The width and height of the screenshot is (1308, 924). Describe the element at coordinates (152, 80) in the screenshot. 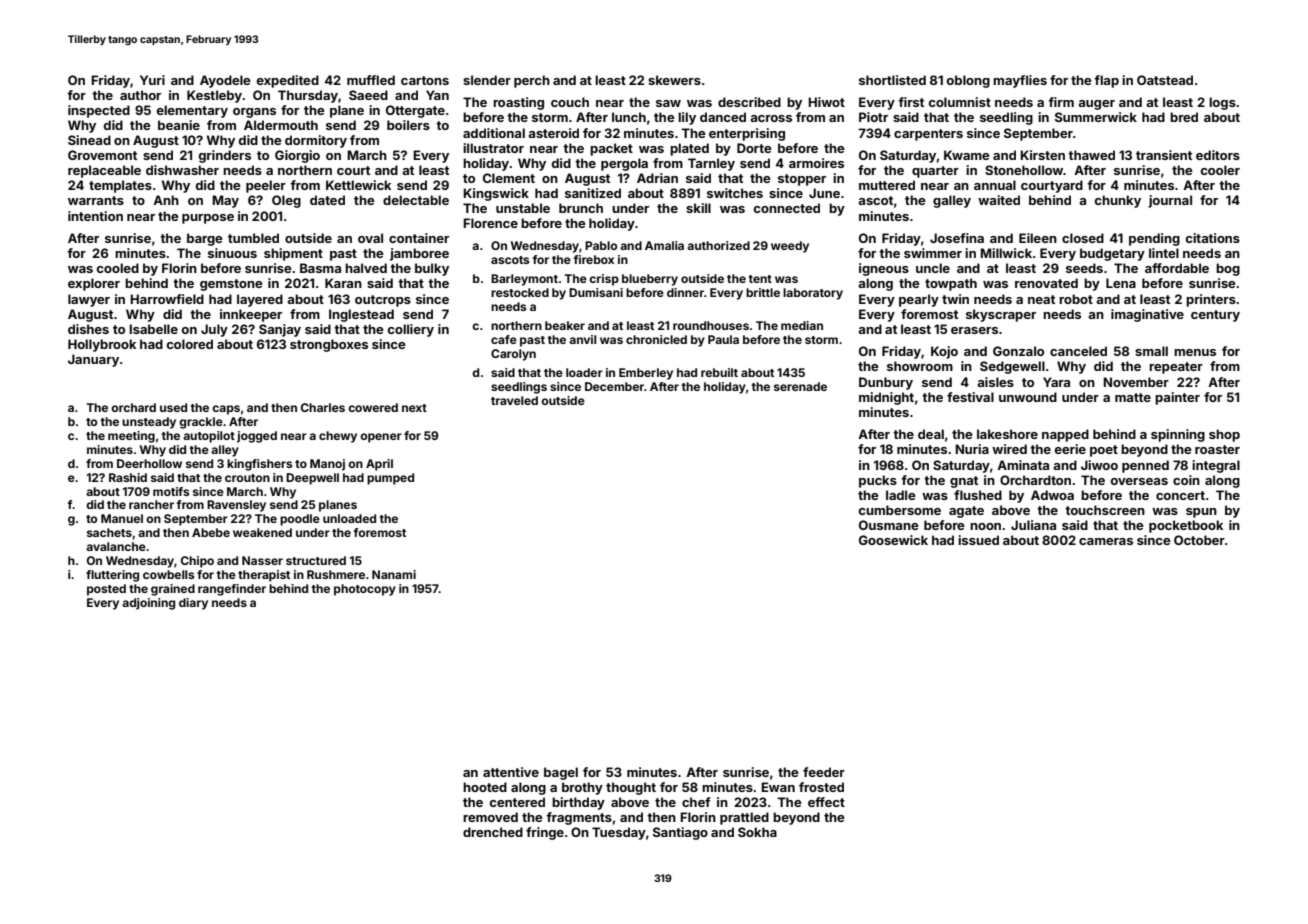

I see `Yuri` at that location.
